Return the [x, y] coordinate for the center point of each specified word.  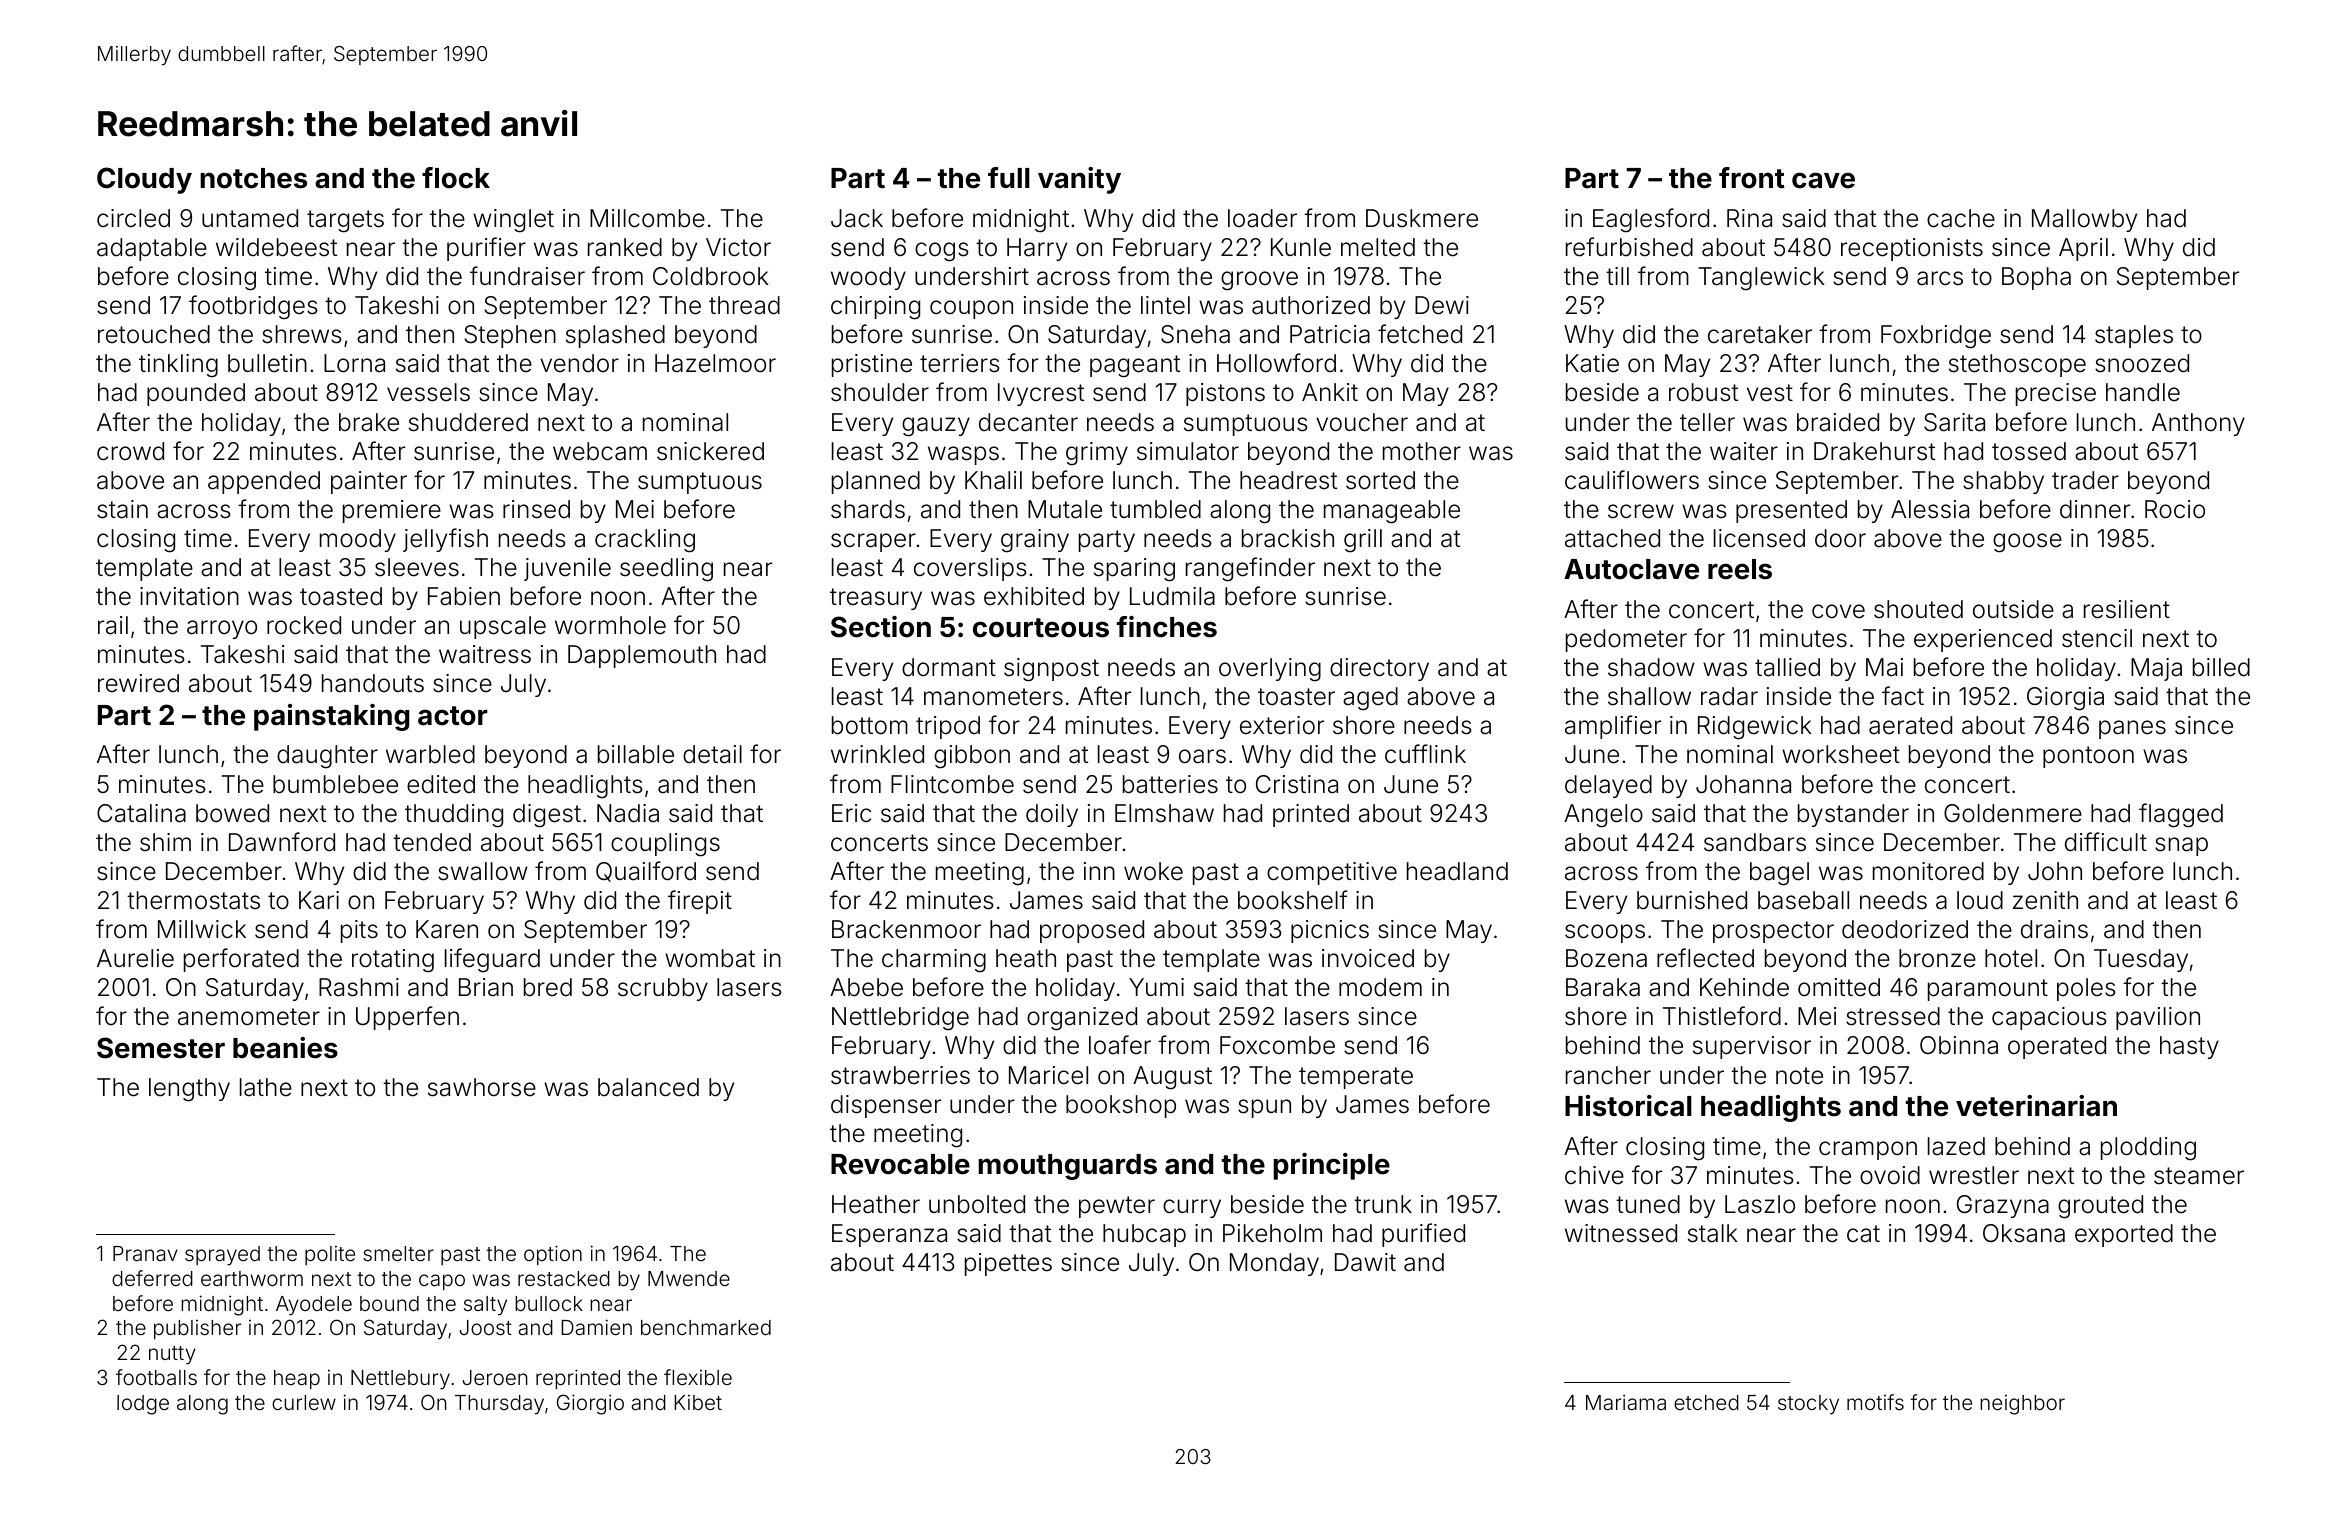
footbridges [253, 307]
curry [1192, 1208]
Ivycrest [1041, 394]
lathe [266, 1087]
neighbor [2022, 1405]
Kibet [698, 1402]
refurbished [1629, 247]
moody [358, 540]
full [1009, 177]
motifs [1875, 1402]
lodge [143, 1405]
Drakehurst [1874, 451]
